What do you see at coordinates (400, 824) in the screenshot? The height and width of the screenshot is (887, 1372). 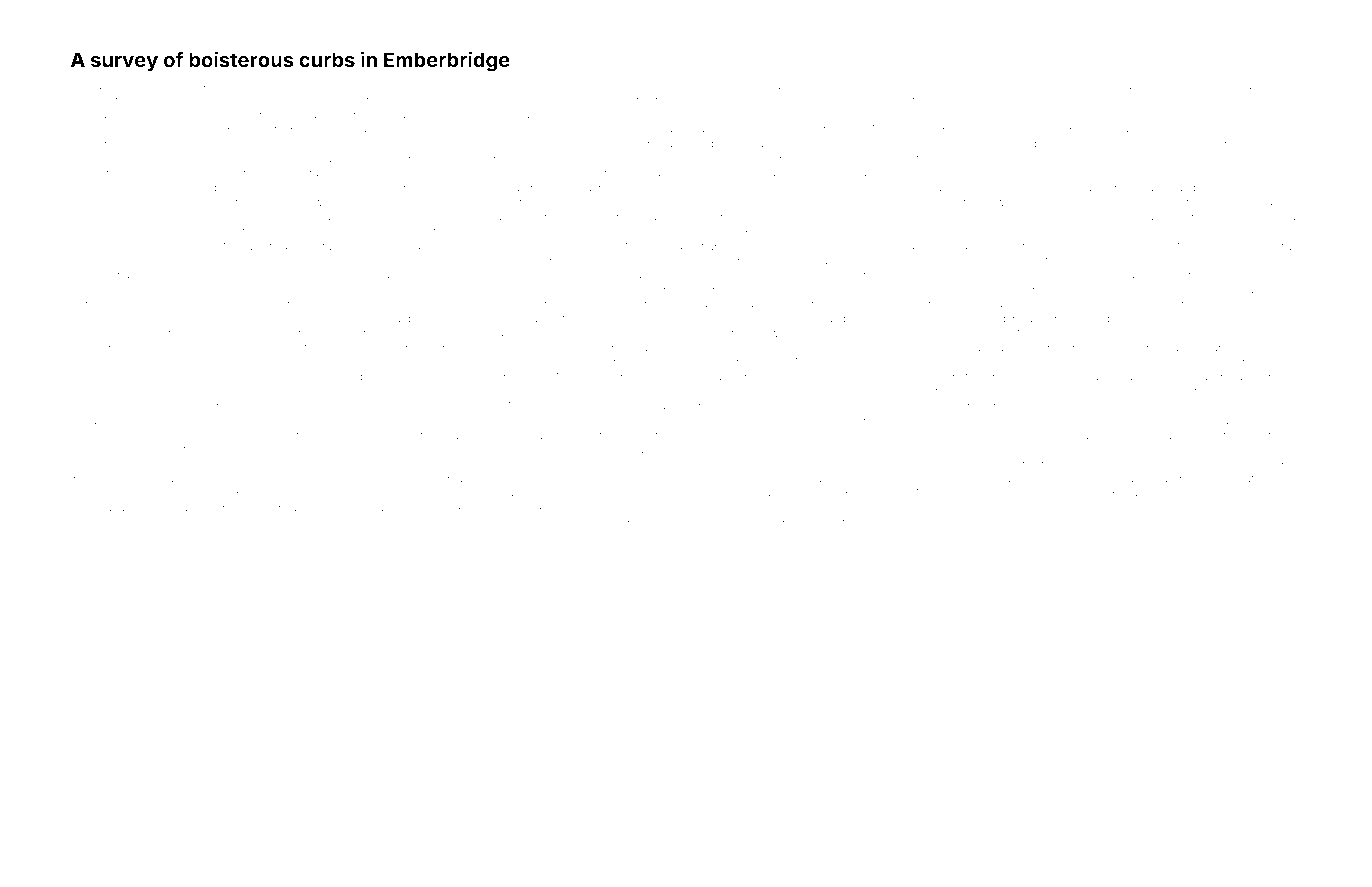 I see `publicized` at bounding box center [400, 824].
